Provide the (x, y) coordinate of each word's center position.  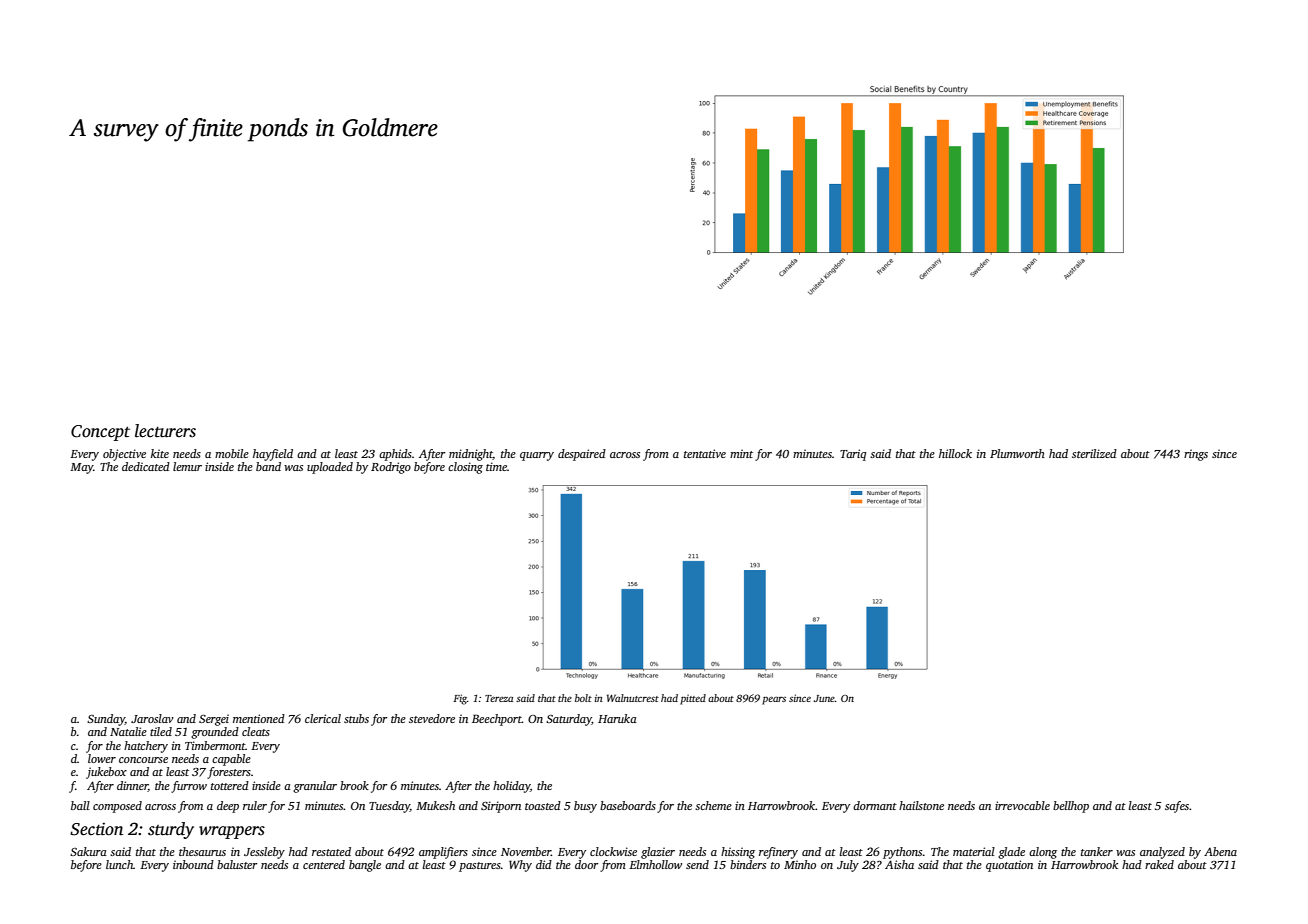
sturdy (171, 830)
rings (1196, 455)
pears (774, 700)
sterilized (1094, 453)
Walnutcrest (633, 698)
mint (741, 453)
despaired (582, 455)
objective (124, 455)
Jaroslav (152, 718)
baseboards (628, 805)
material (974, 851)
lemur (187, 466)
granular (315, 787)
